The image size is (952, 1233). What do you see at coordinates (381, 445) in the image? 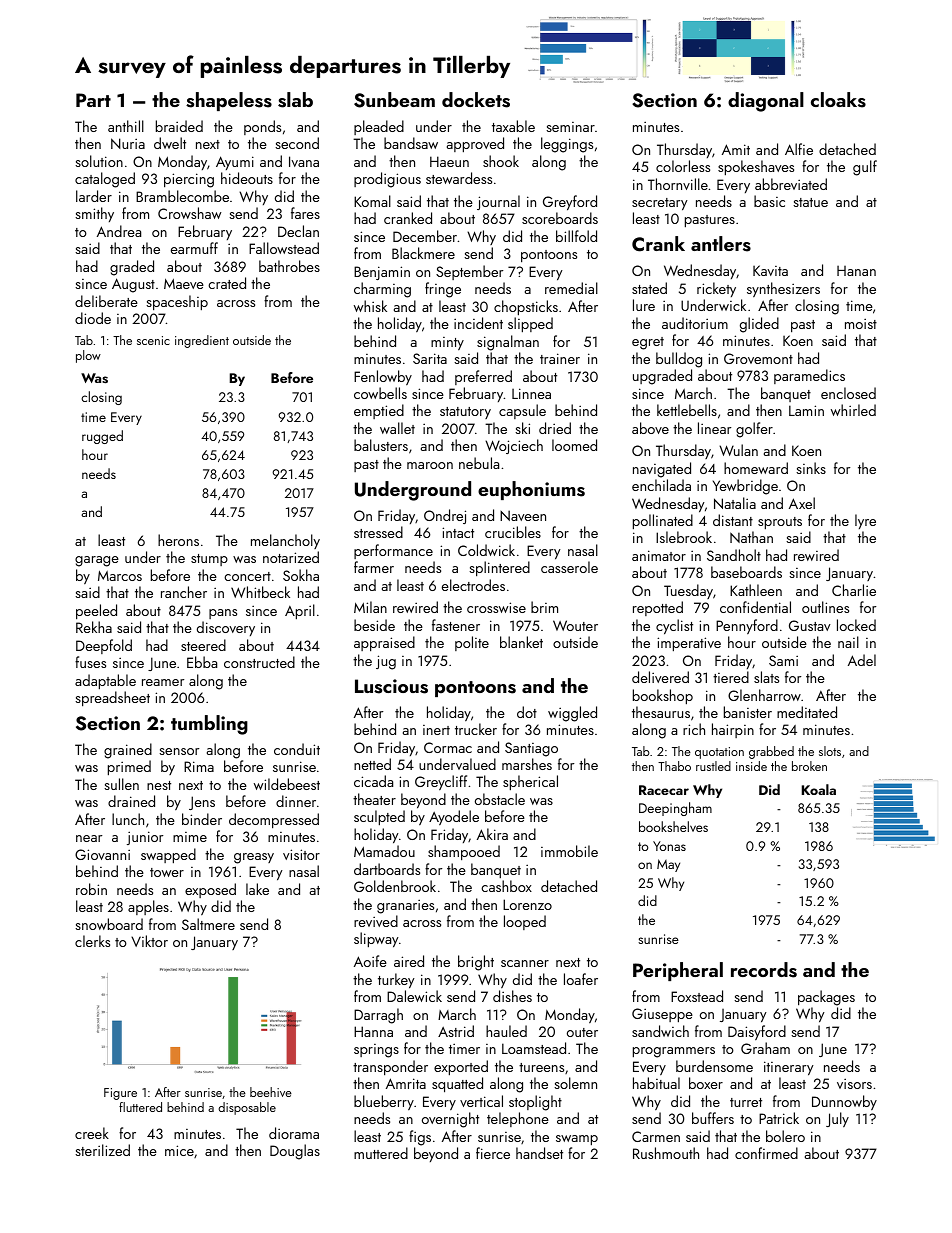
I see `balusters` at bounding box center [381, 445].
